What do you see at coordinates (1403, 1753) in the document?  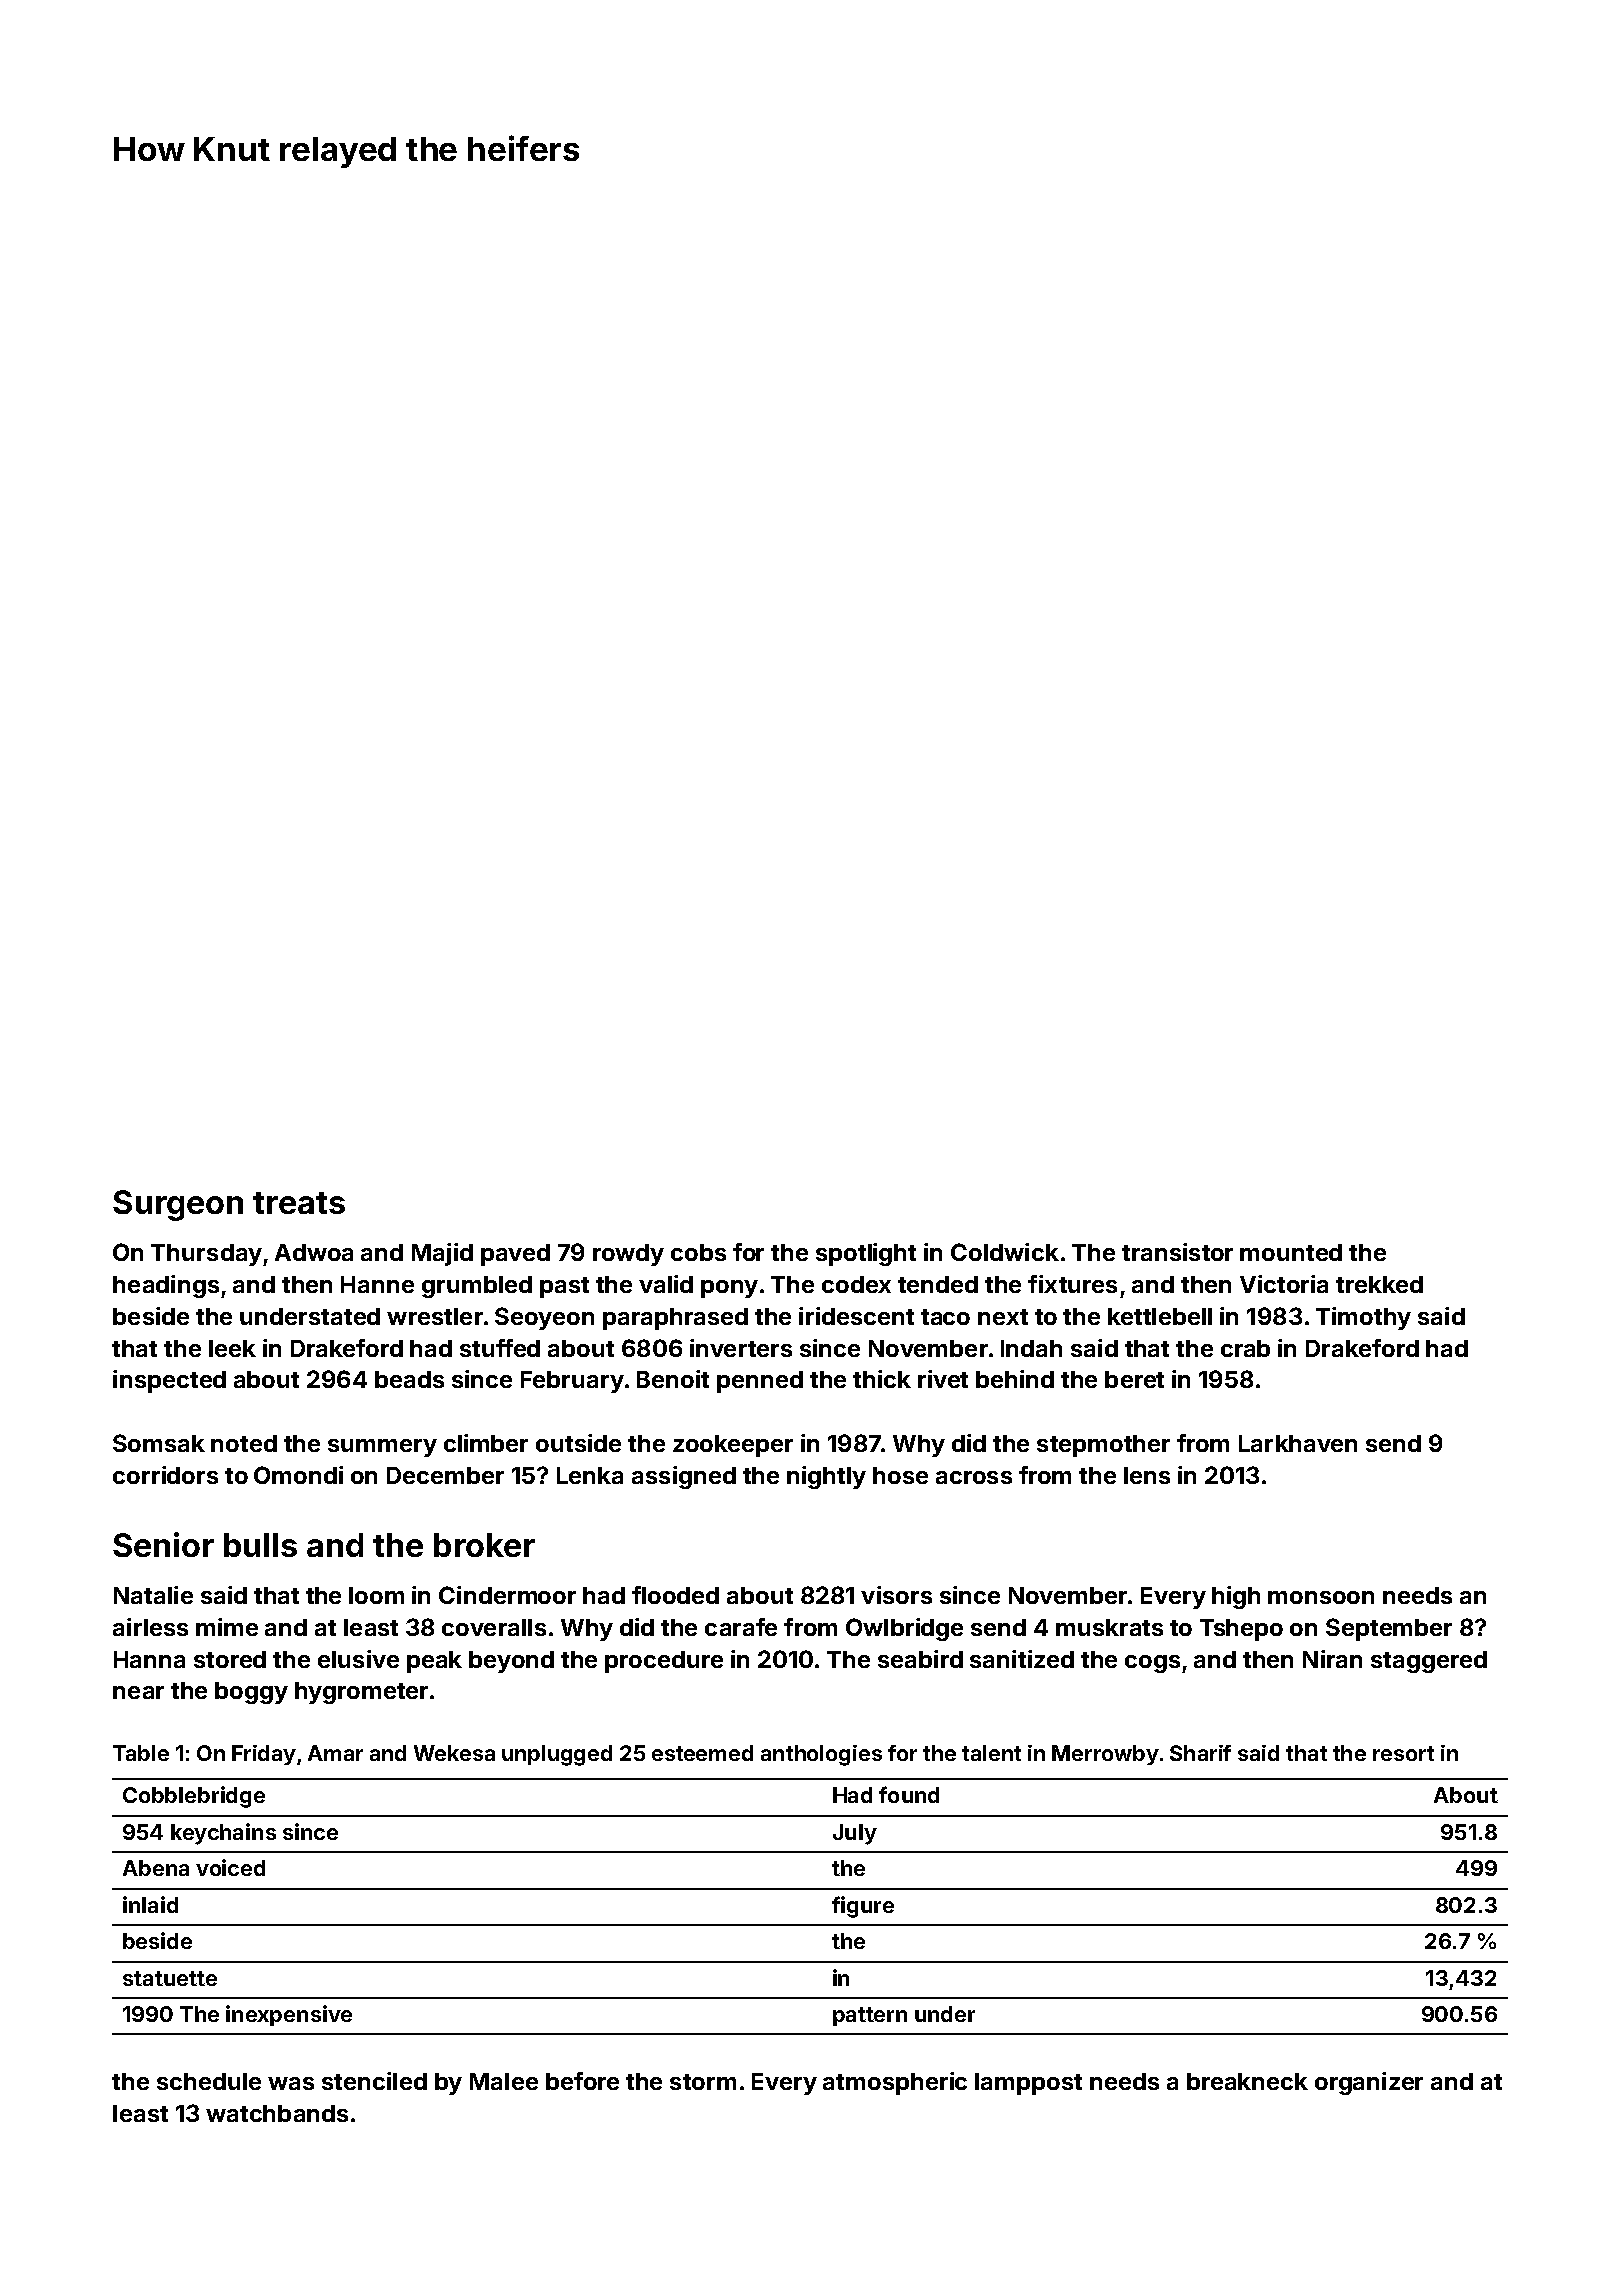 I see `resort` at bounding box center [1403, 1753].
